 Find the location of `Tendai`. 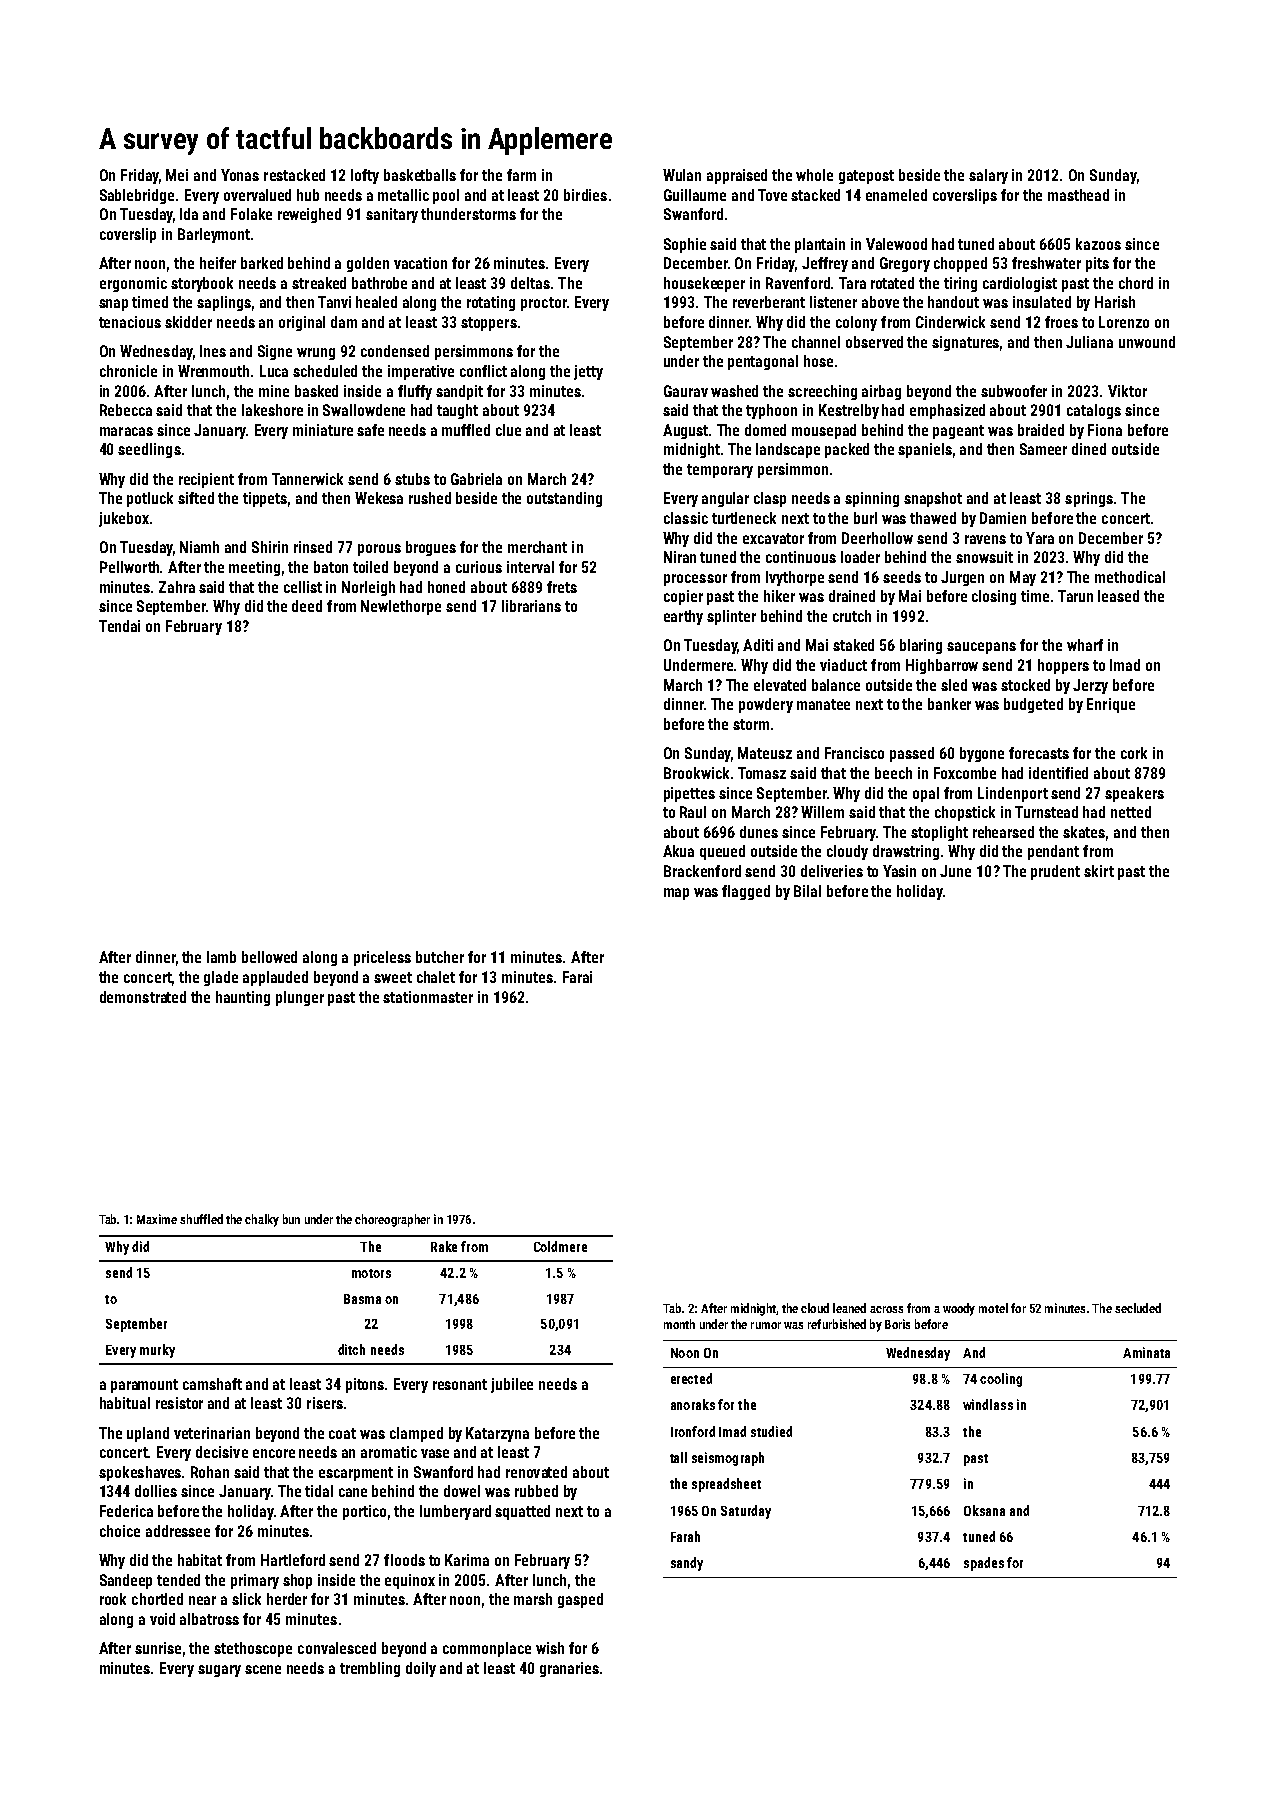

Tendai is located at coordinates (119, 626).
